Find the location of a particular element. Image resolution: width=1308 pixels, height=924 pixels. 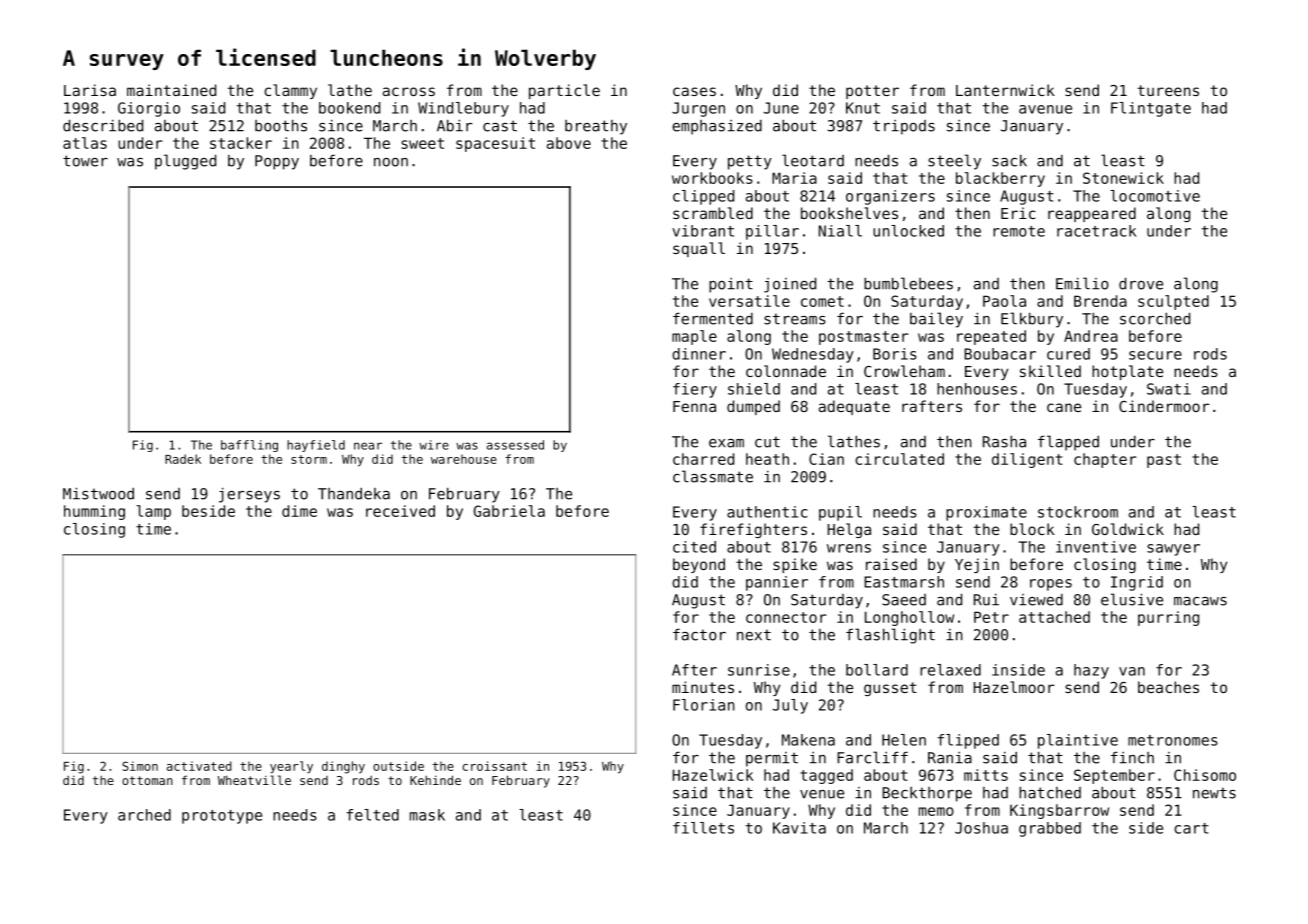

beaches is located at coordinates (1168, 687).
